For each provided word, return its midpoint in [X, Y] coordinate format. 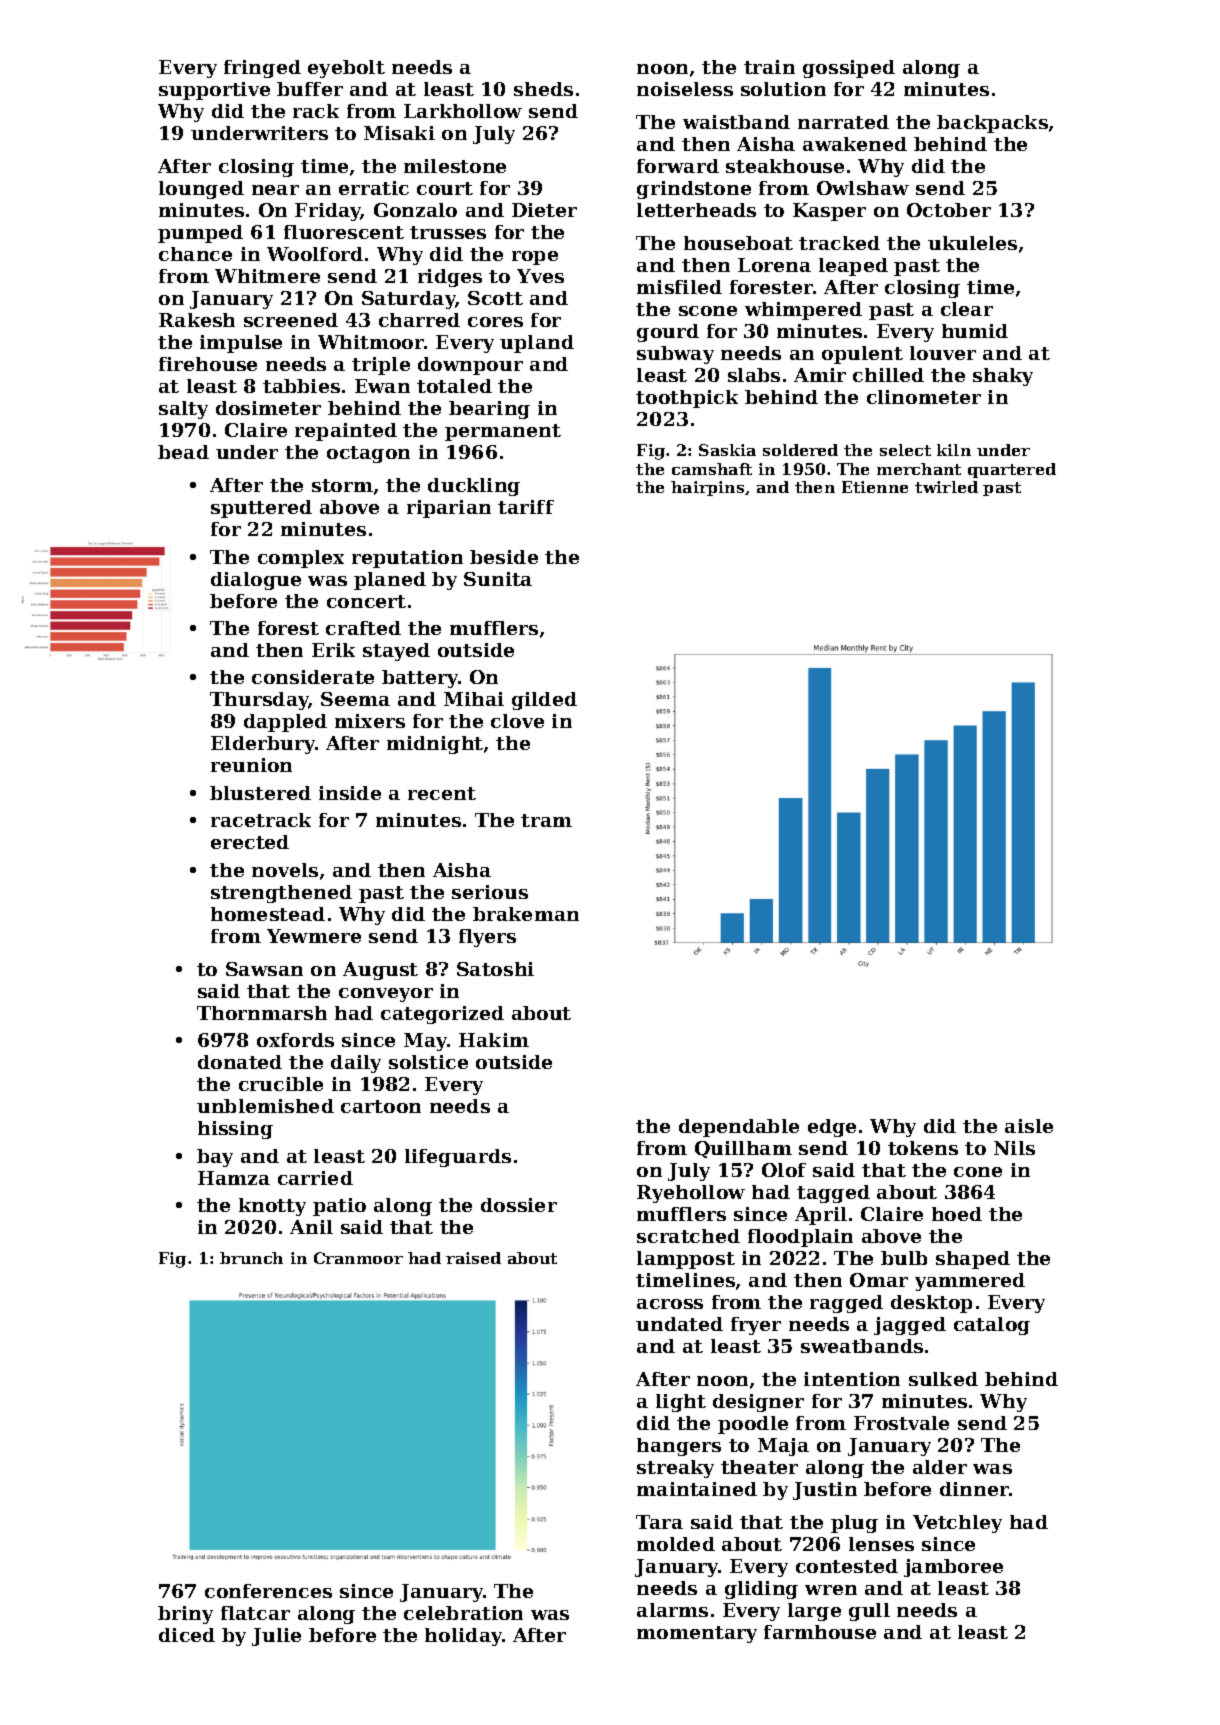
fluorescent [344, 232]
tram [546, 820]
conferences [268, 1591]
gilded [544, 701]
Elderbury [263, 745]
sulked [943, 1379]
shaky [1003, 377]
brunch [251, 1258]
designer [758, 1403]
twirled [946, 487]
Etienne [875, 487]
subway [675, 355]
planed [390, 581]
